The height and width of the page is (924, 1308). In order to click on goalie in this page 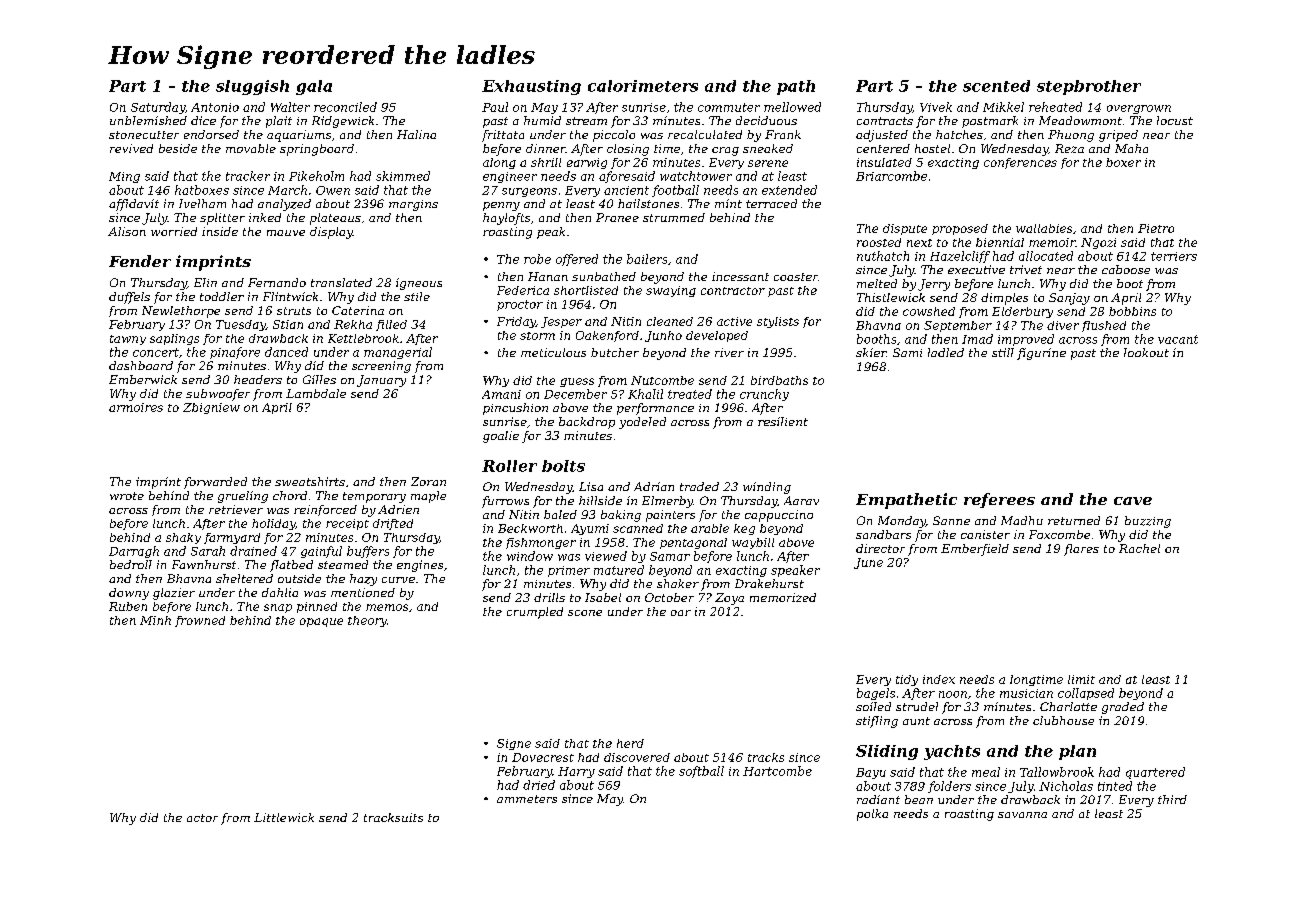, I will do `click(501, 437)`.
